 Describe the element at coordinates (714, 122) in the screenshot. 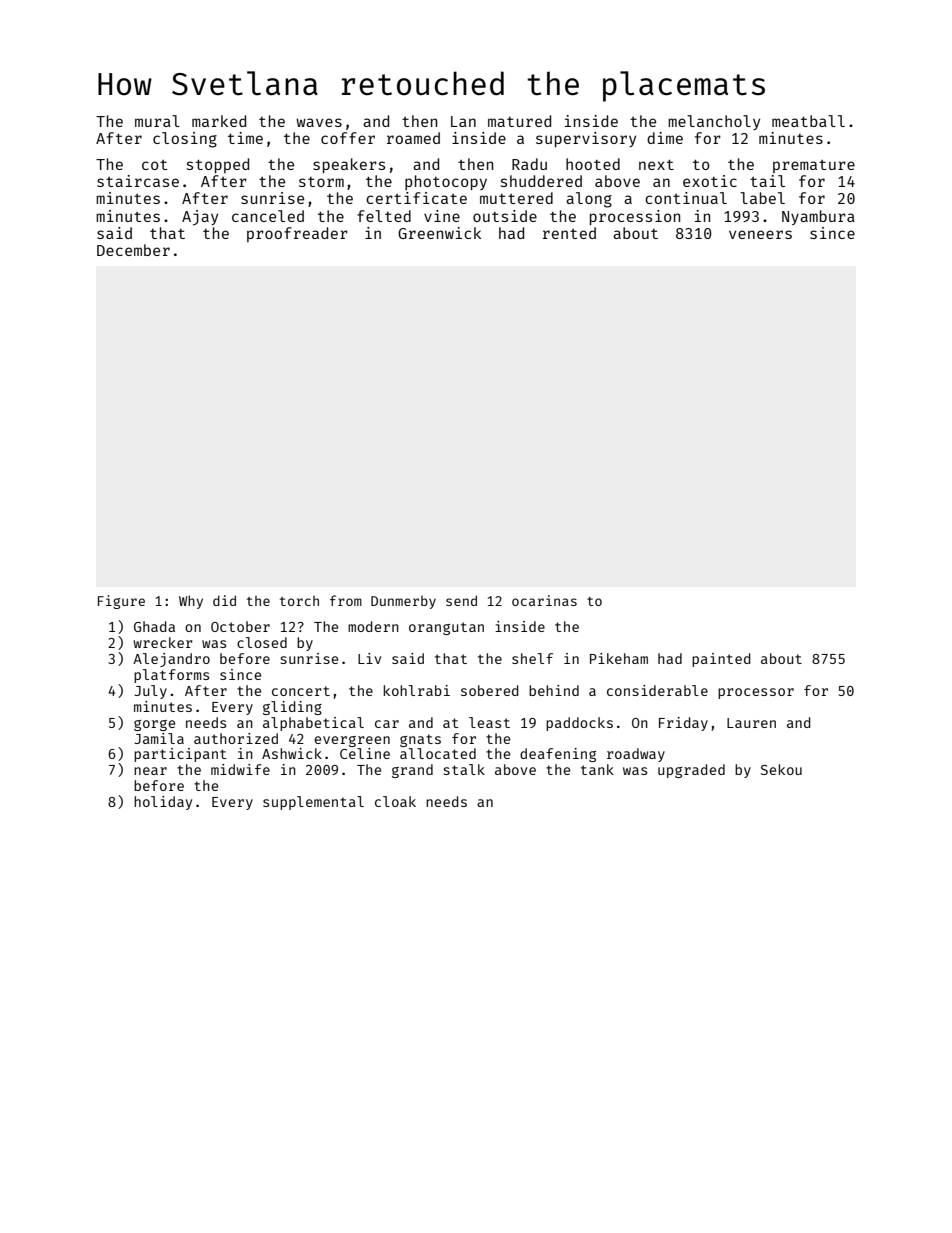

I see `melancholy` at that location.
